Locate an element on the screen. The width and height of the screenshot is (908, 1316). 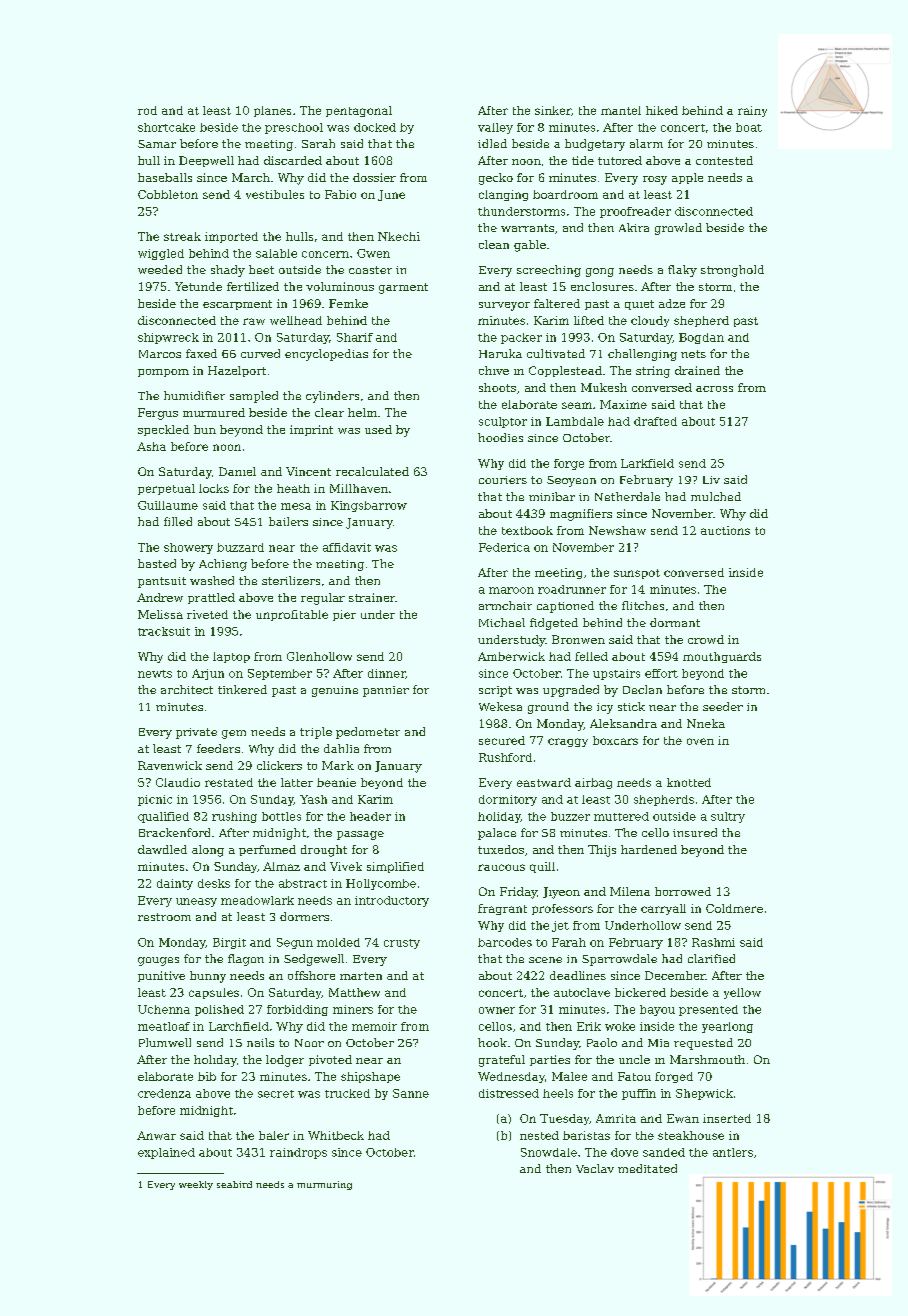
mantel is located at coordinates (621, 110).
